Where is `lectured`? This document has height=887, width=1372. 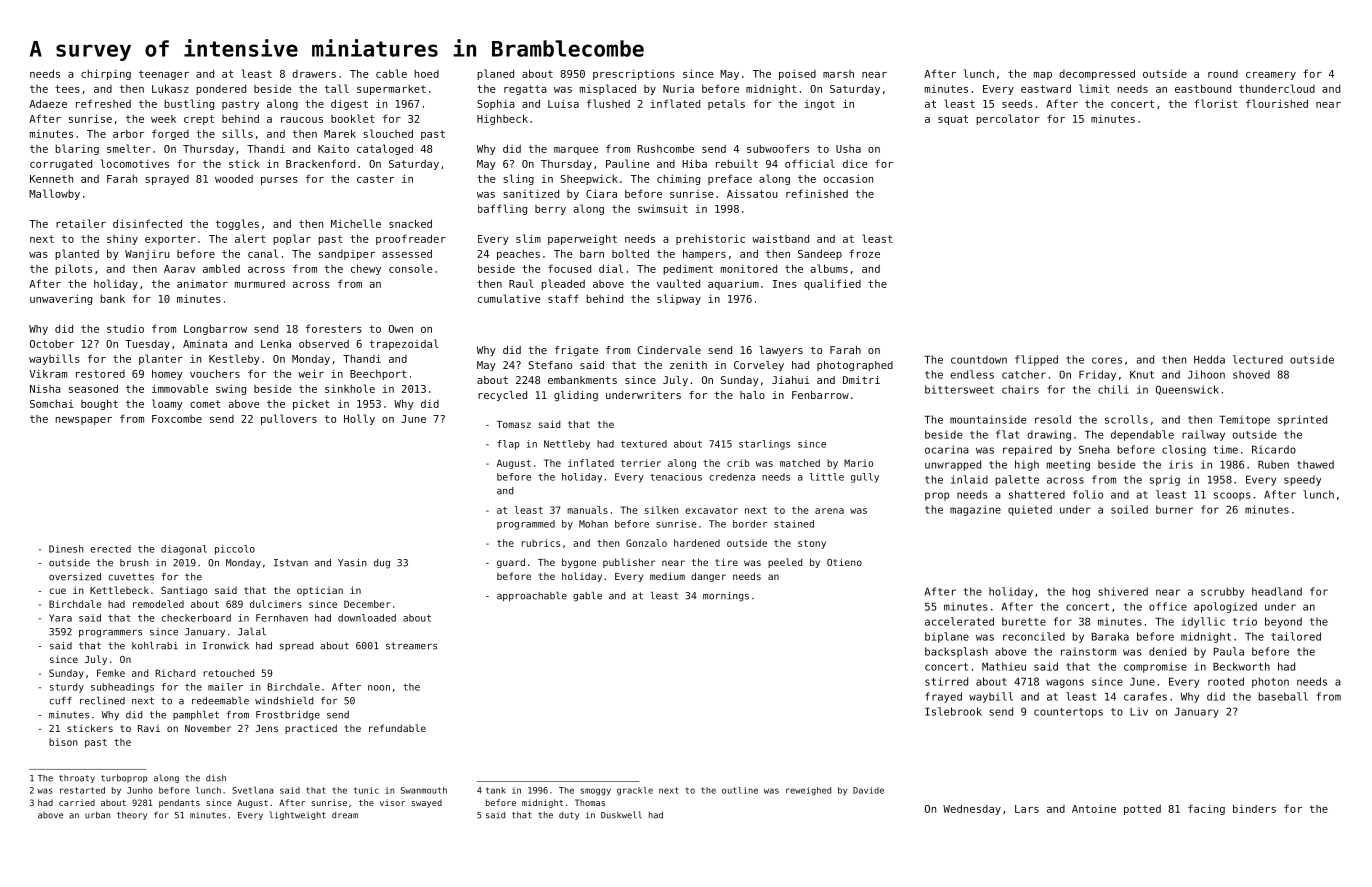
lectured is located at coordinates (1258, 359).
